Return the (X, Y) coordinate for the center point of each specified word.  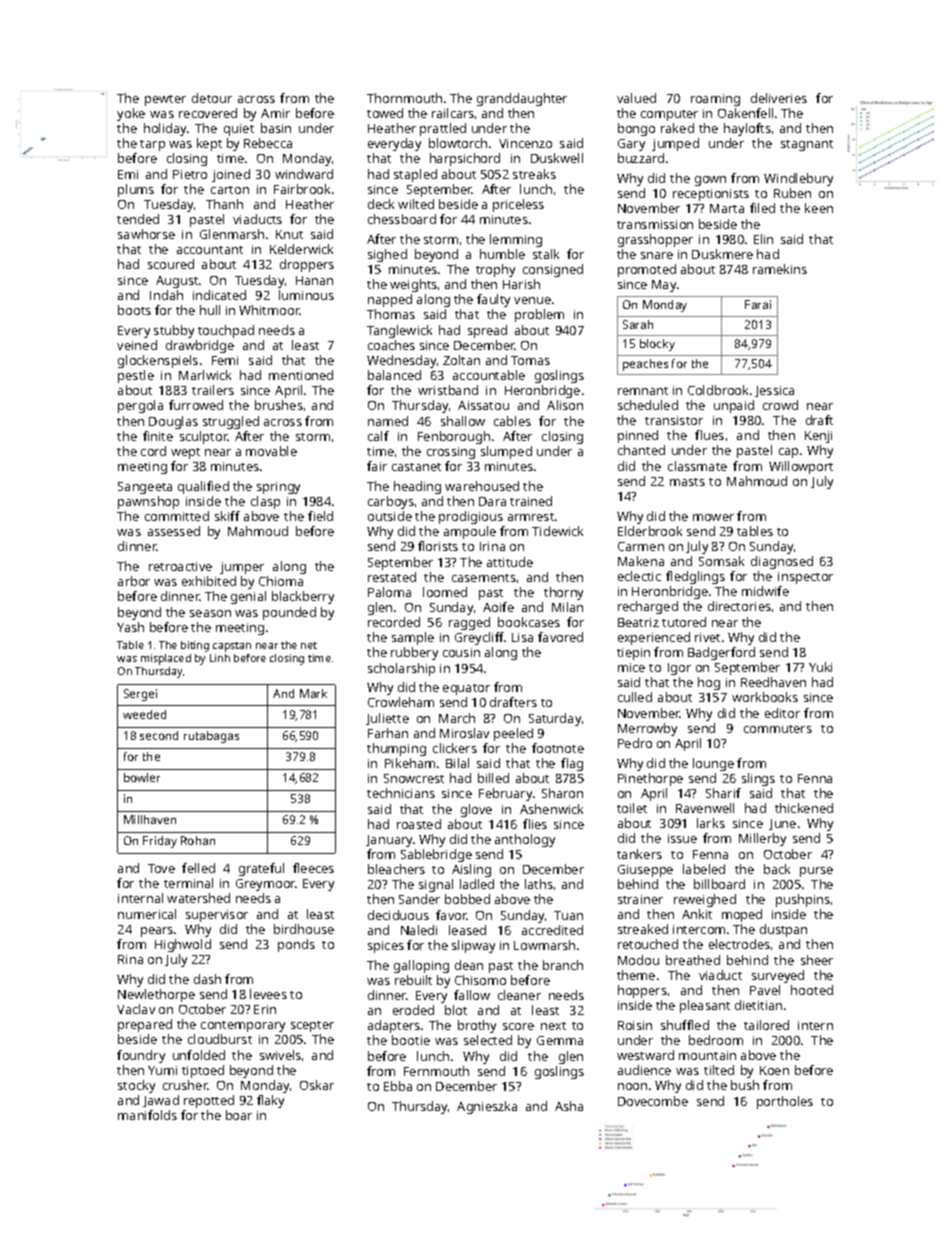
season (210, 613)
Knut (289, 234)
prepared (145, 1025)
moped (742, 915)
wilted (416, 204)
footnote (558, 748)
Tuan (568, 915)
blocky (657, 345)
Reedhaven (773, 682)
